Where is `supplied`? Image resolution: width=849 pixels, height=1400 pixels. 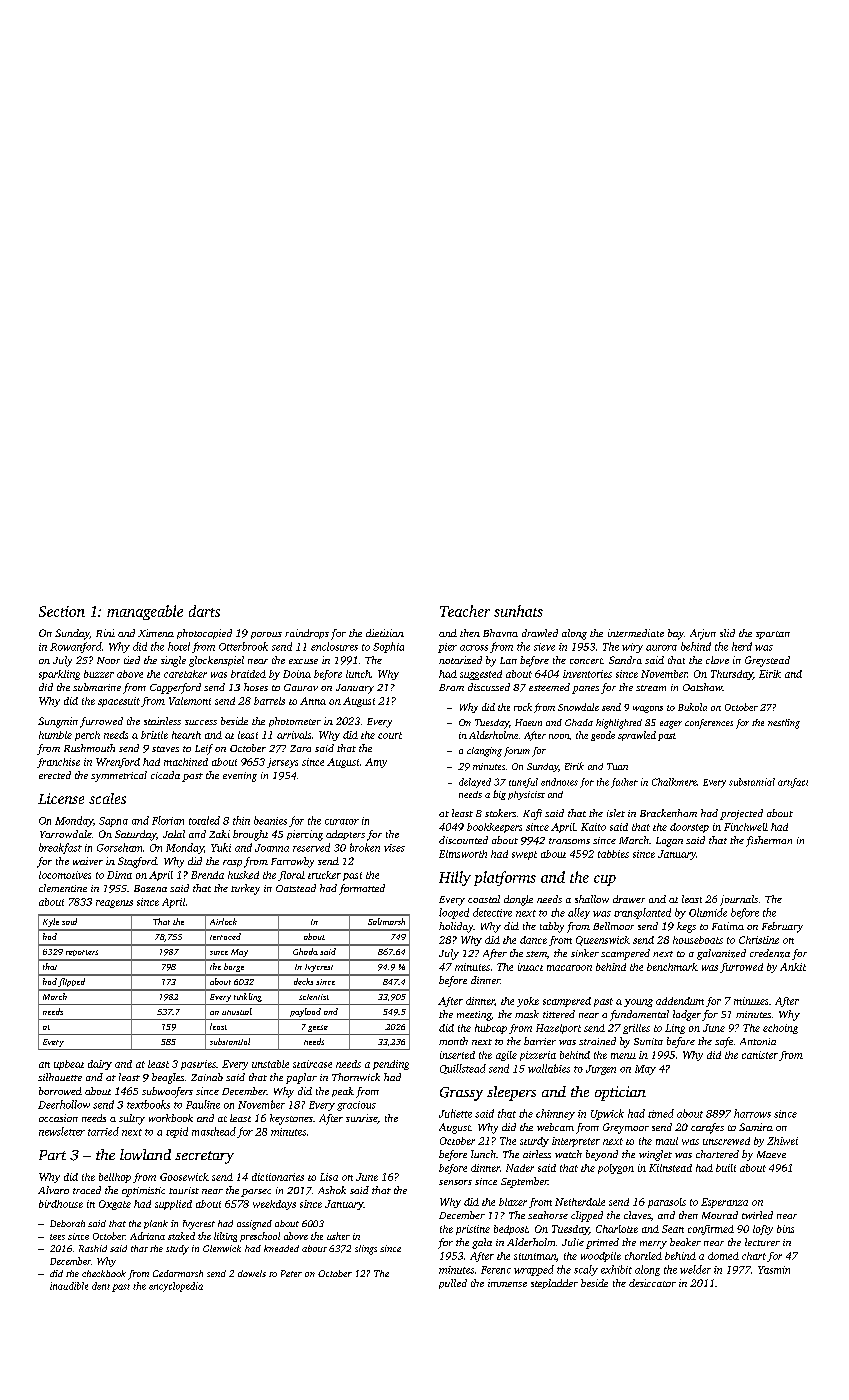
supplied is located at coordinates (173, 1205).
